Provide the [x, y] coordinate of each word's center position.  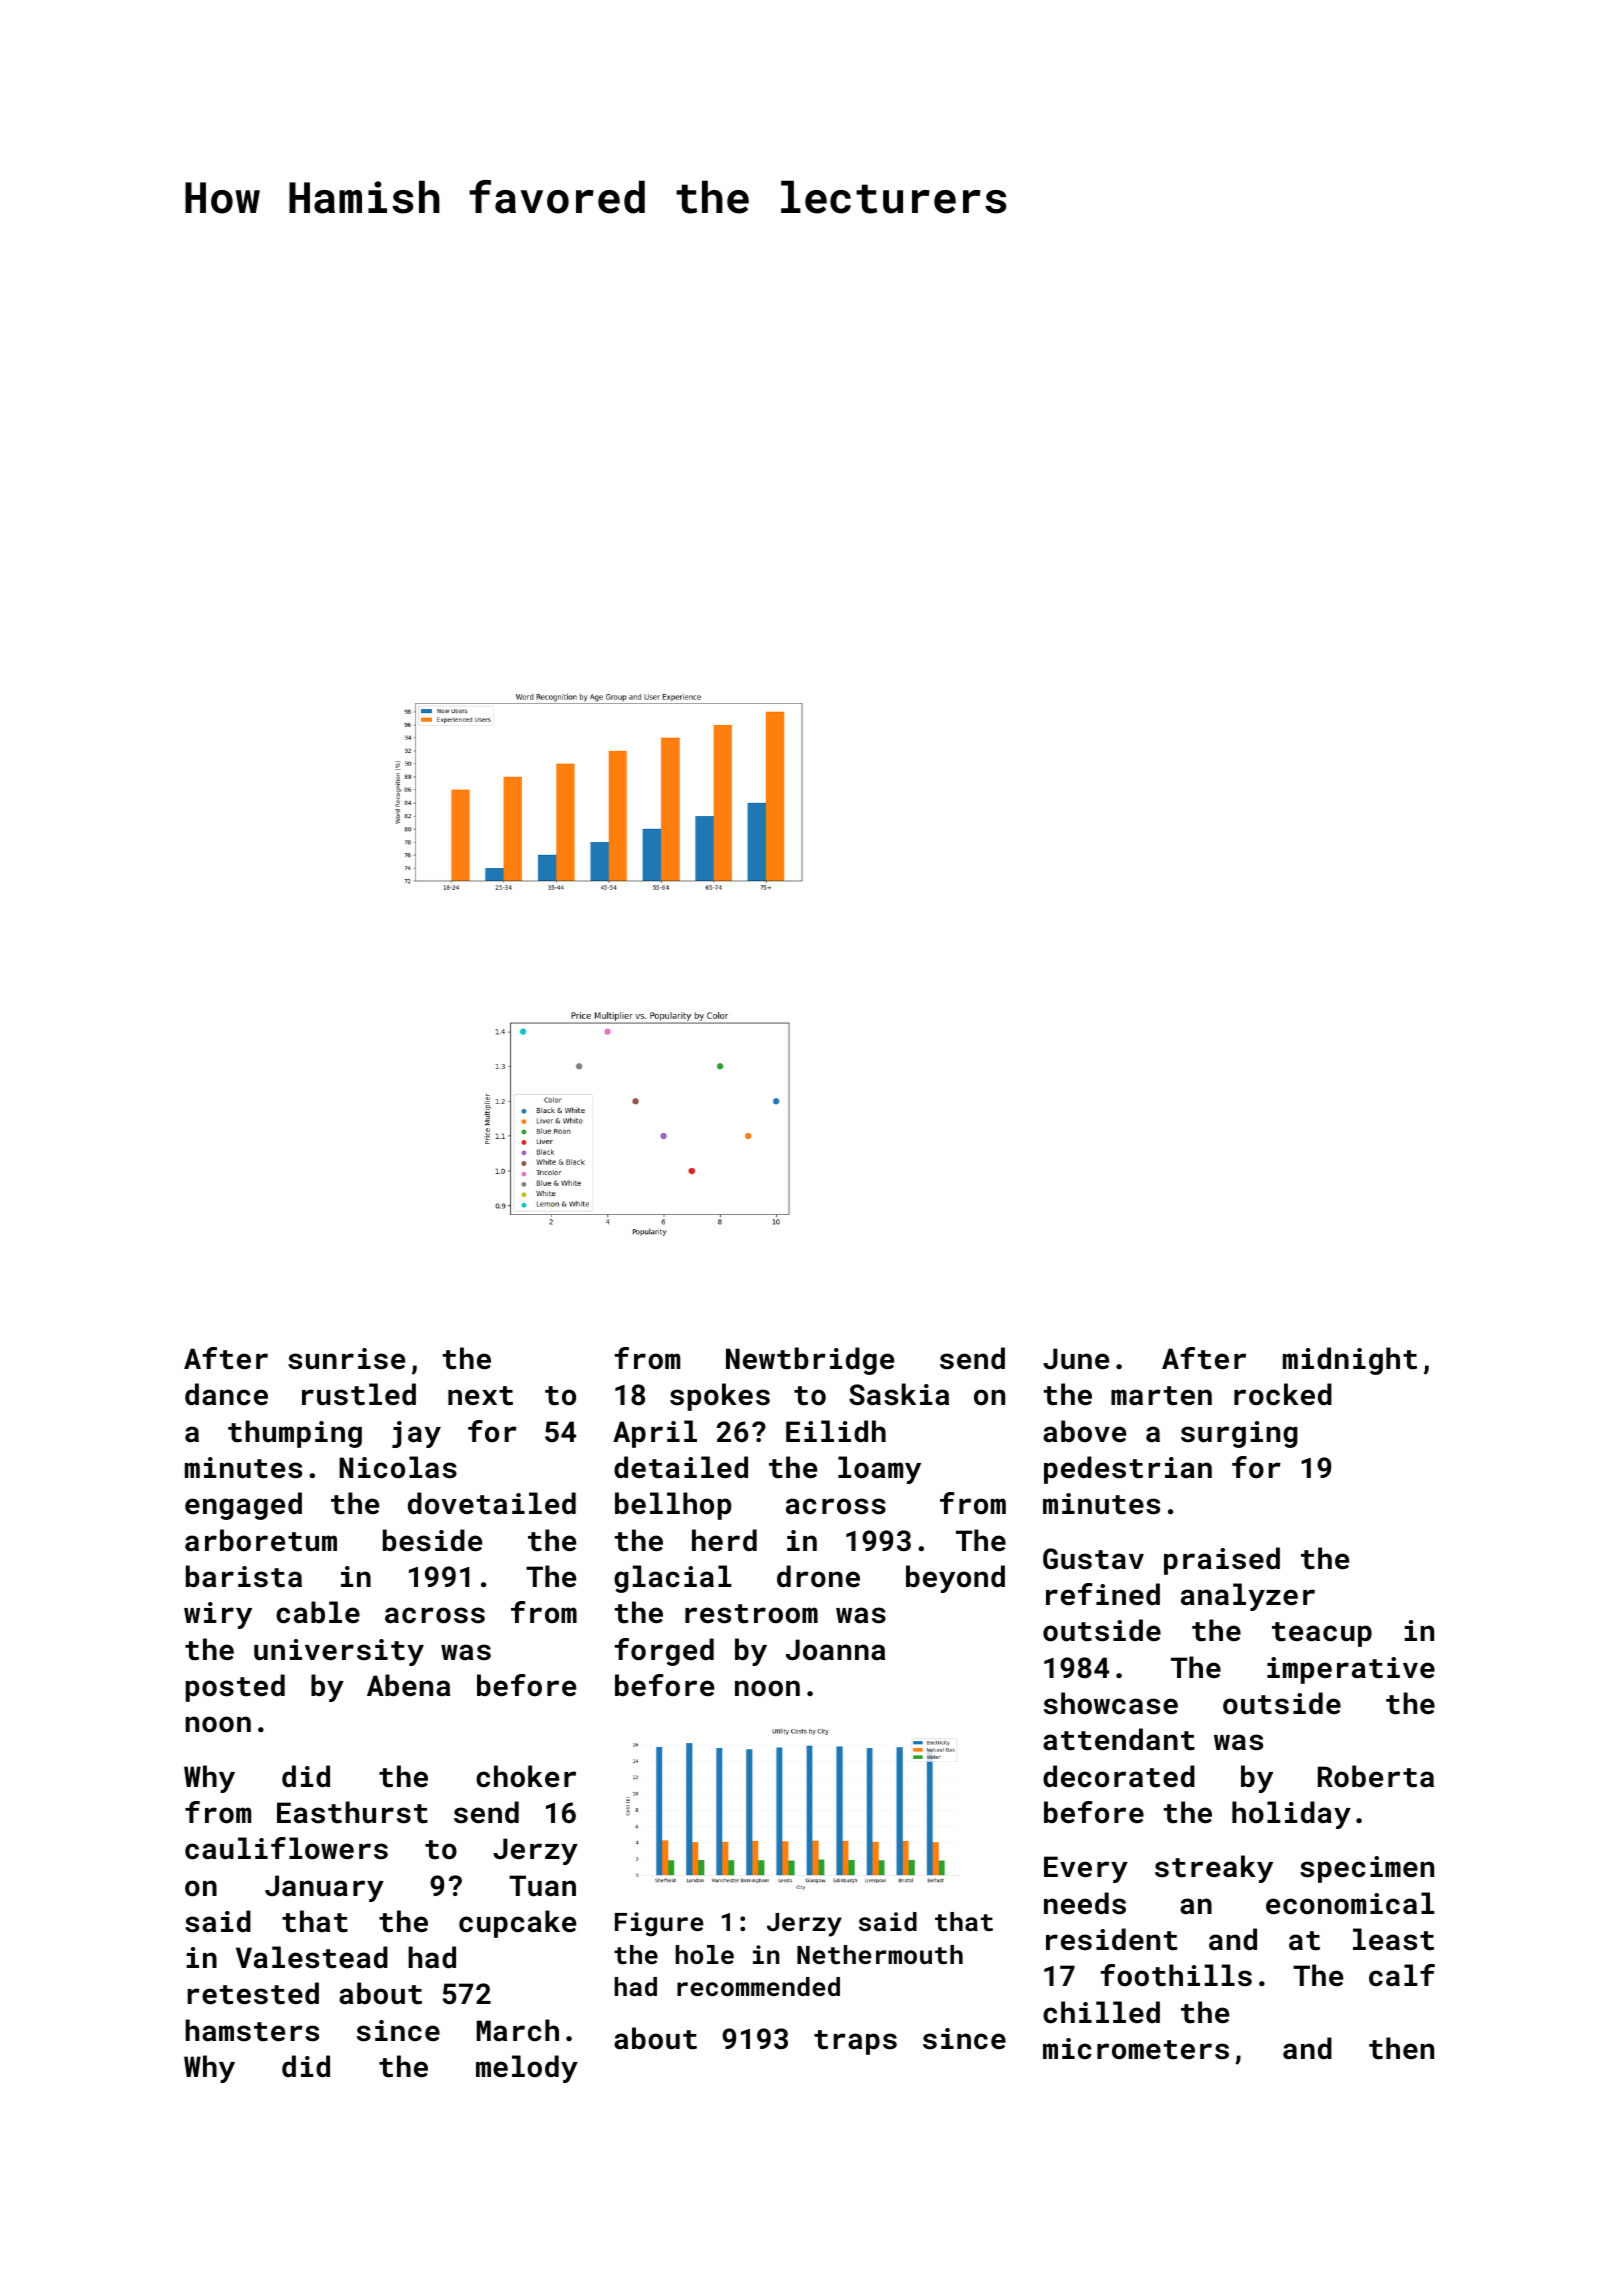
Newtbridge [810, 1361]
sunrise [346, 1359]
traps [855, 2042]
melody [527, 2069]
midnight [1350, 1361]
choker [526, 1776]
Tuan [542, 1886]
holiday [1291, 1815]
